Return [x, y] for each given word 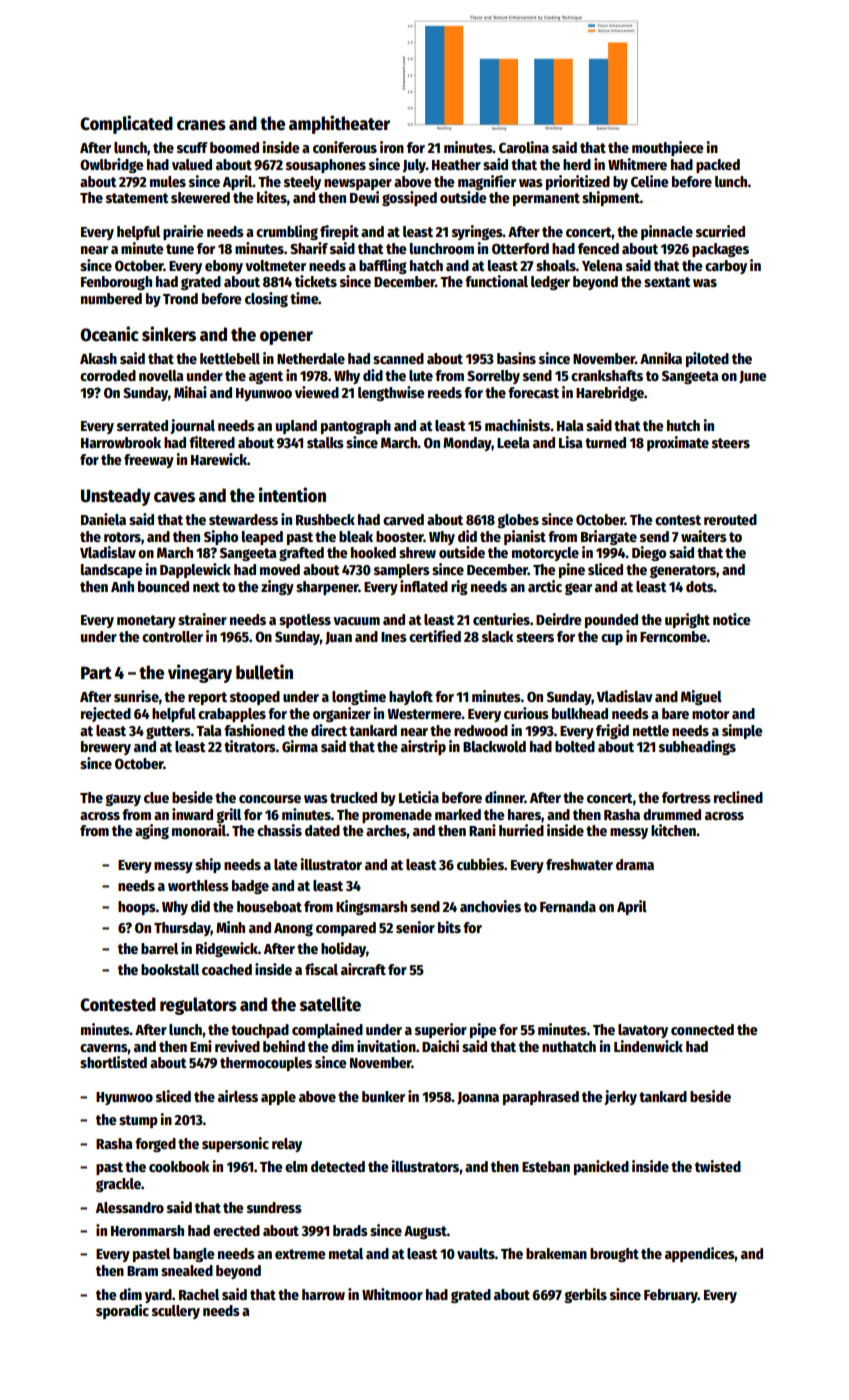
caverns [104, 1048]
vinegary [200, 673]
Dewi [364, 197]
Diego [649, 553]
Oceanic [109, 334]
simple [742, 731]
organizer [342, 714]
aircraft [363, 969]
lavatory [643, 1031]
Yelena [602, 265]
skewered [200, 197]
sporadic [122, 1311]
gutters [168, 732]
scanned [398, 358]
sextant [667, 282]
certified [435, 636]
